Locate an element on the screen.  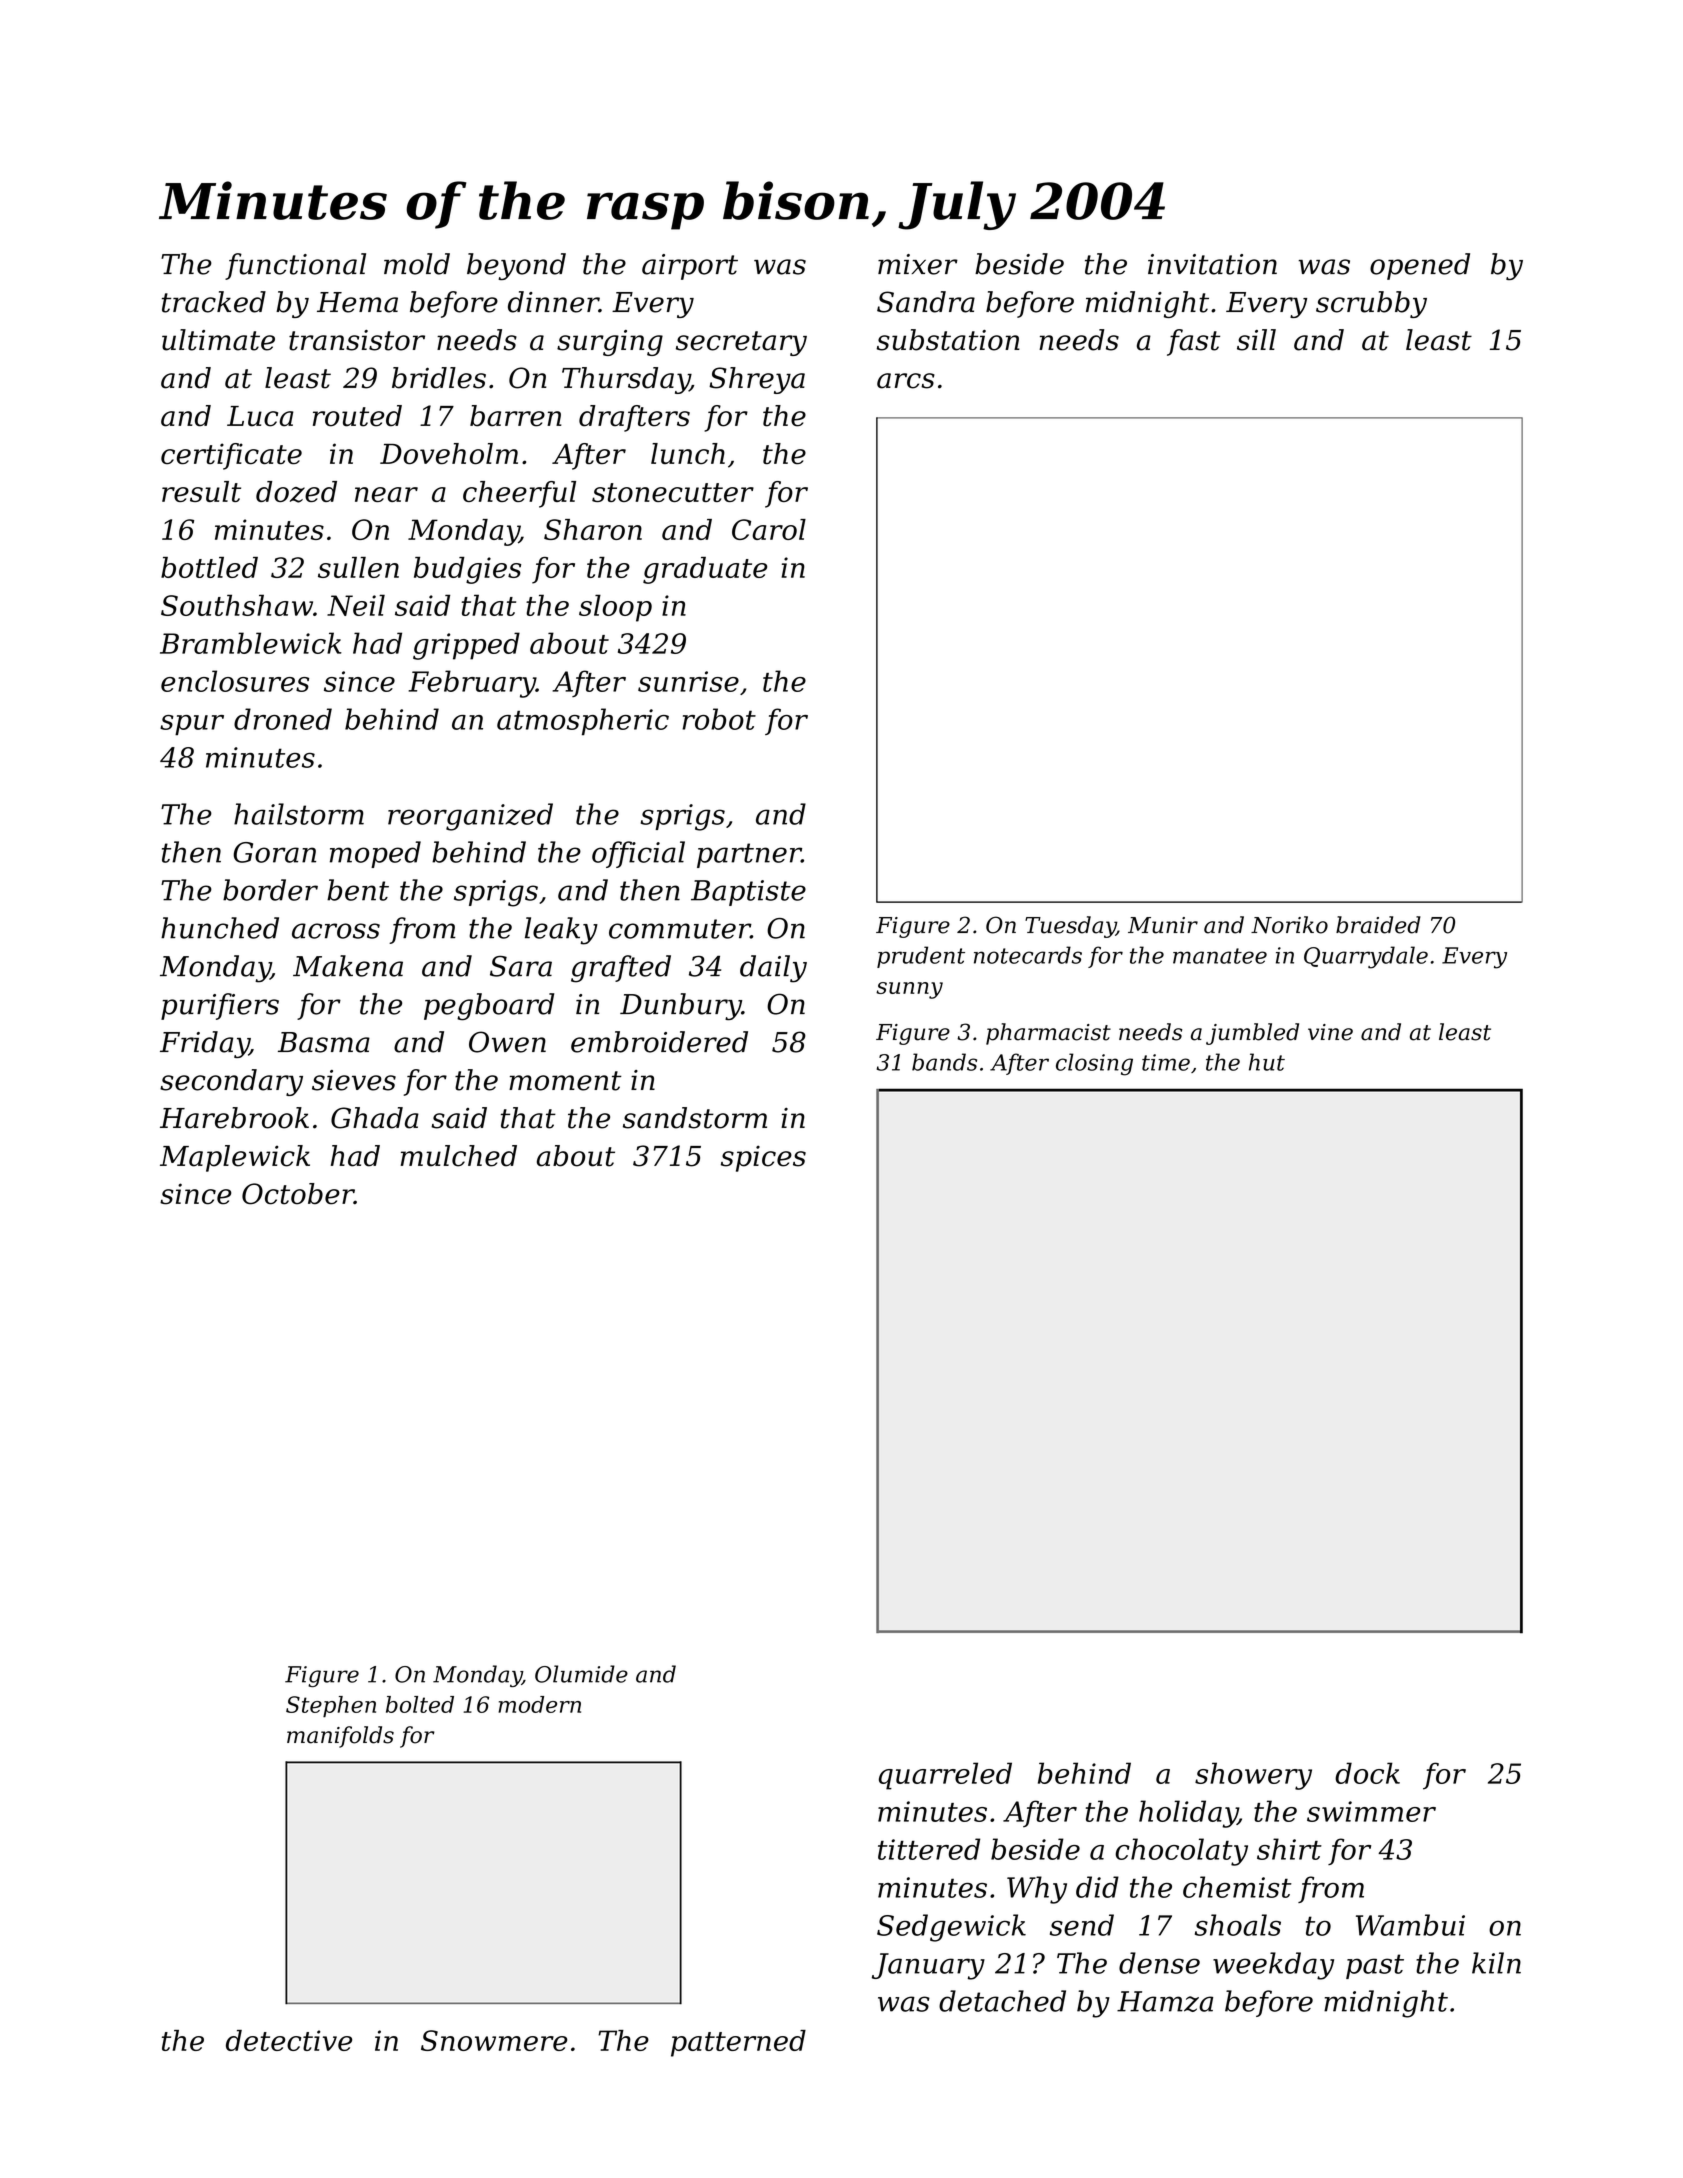
bolted is located at coordinates (420, 1704).
